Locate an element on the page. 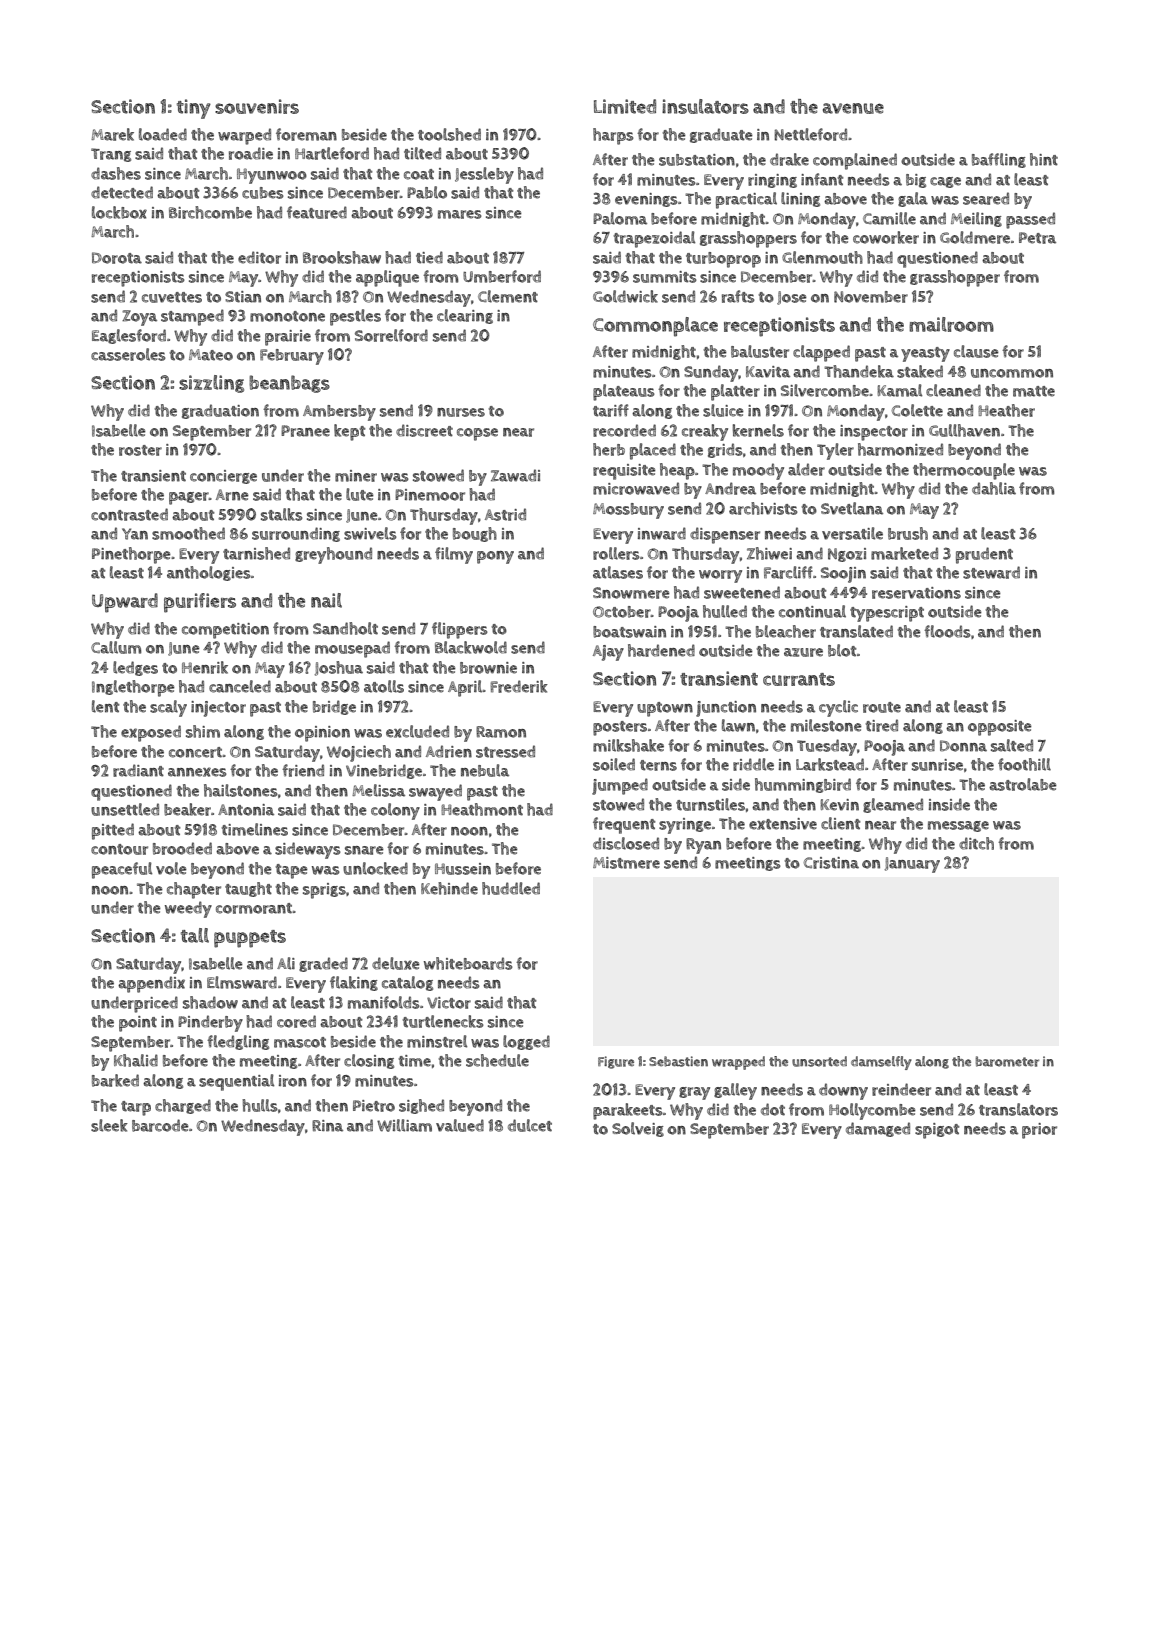 The height and width of the document is (1626, 1150). steward is located at coordinates (991, 572).
